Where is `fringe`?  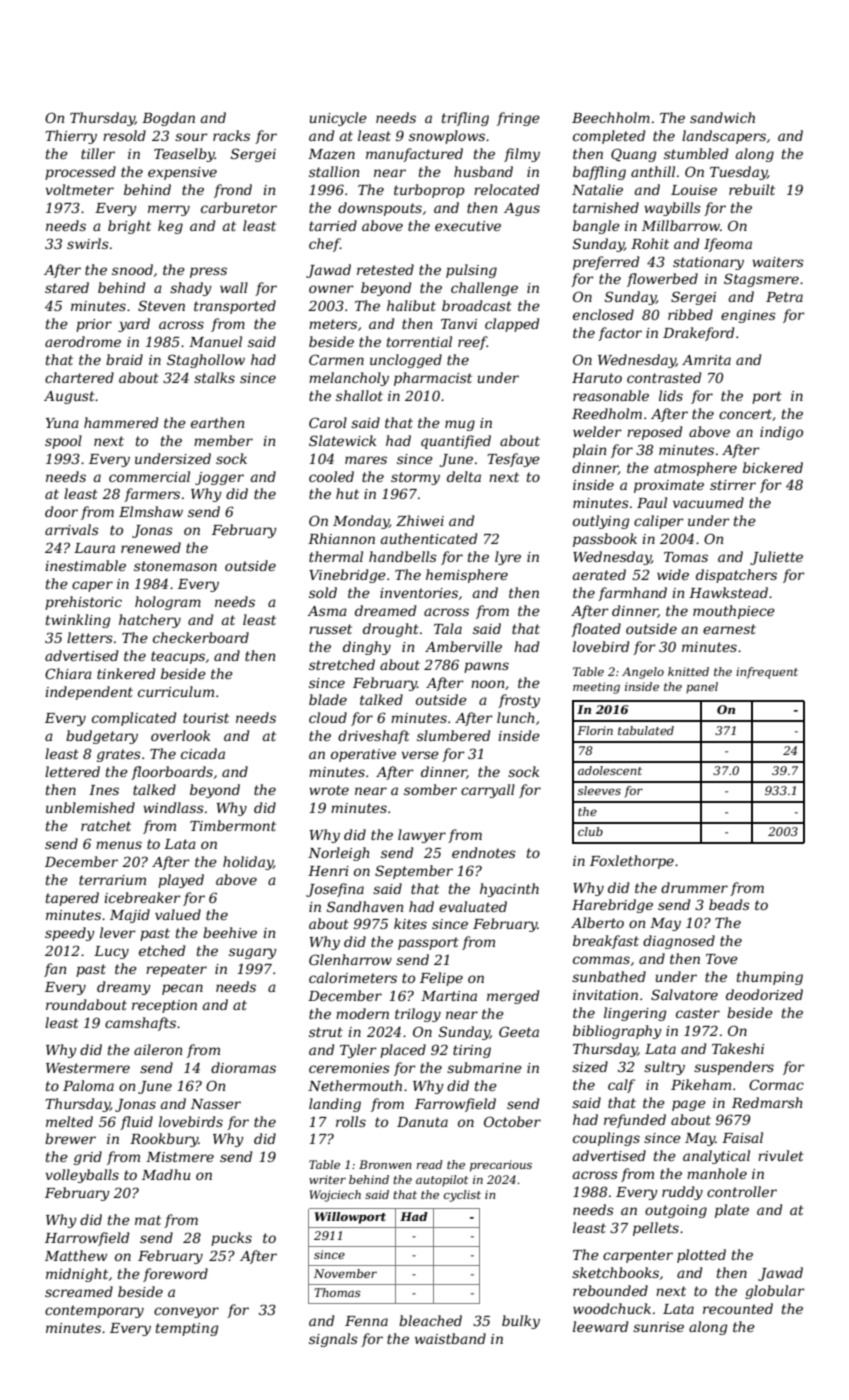
fringe is located at coordinates (518, 119).
